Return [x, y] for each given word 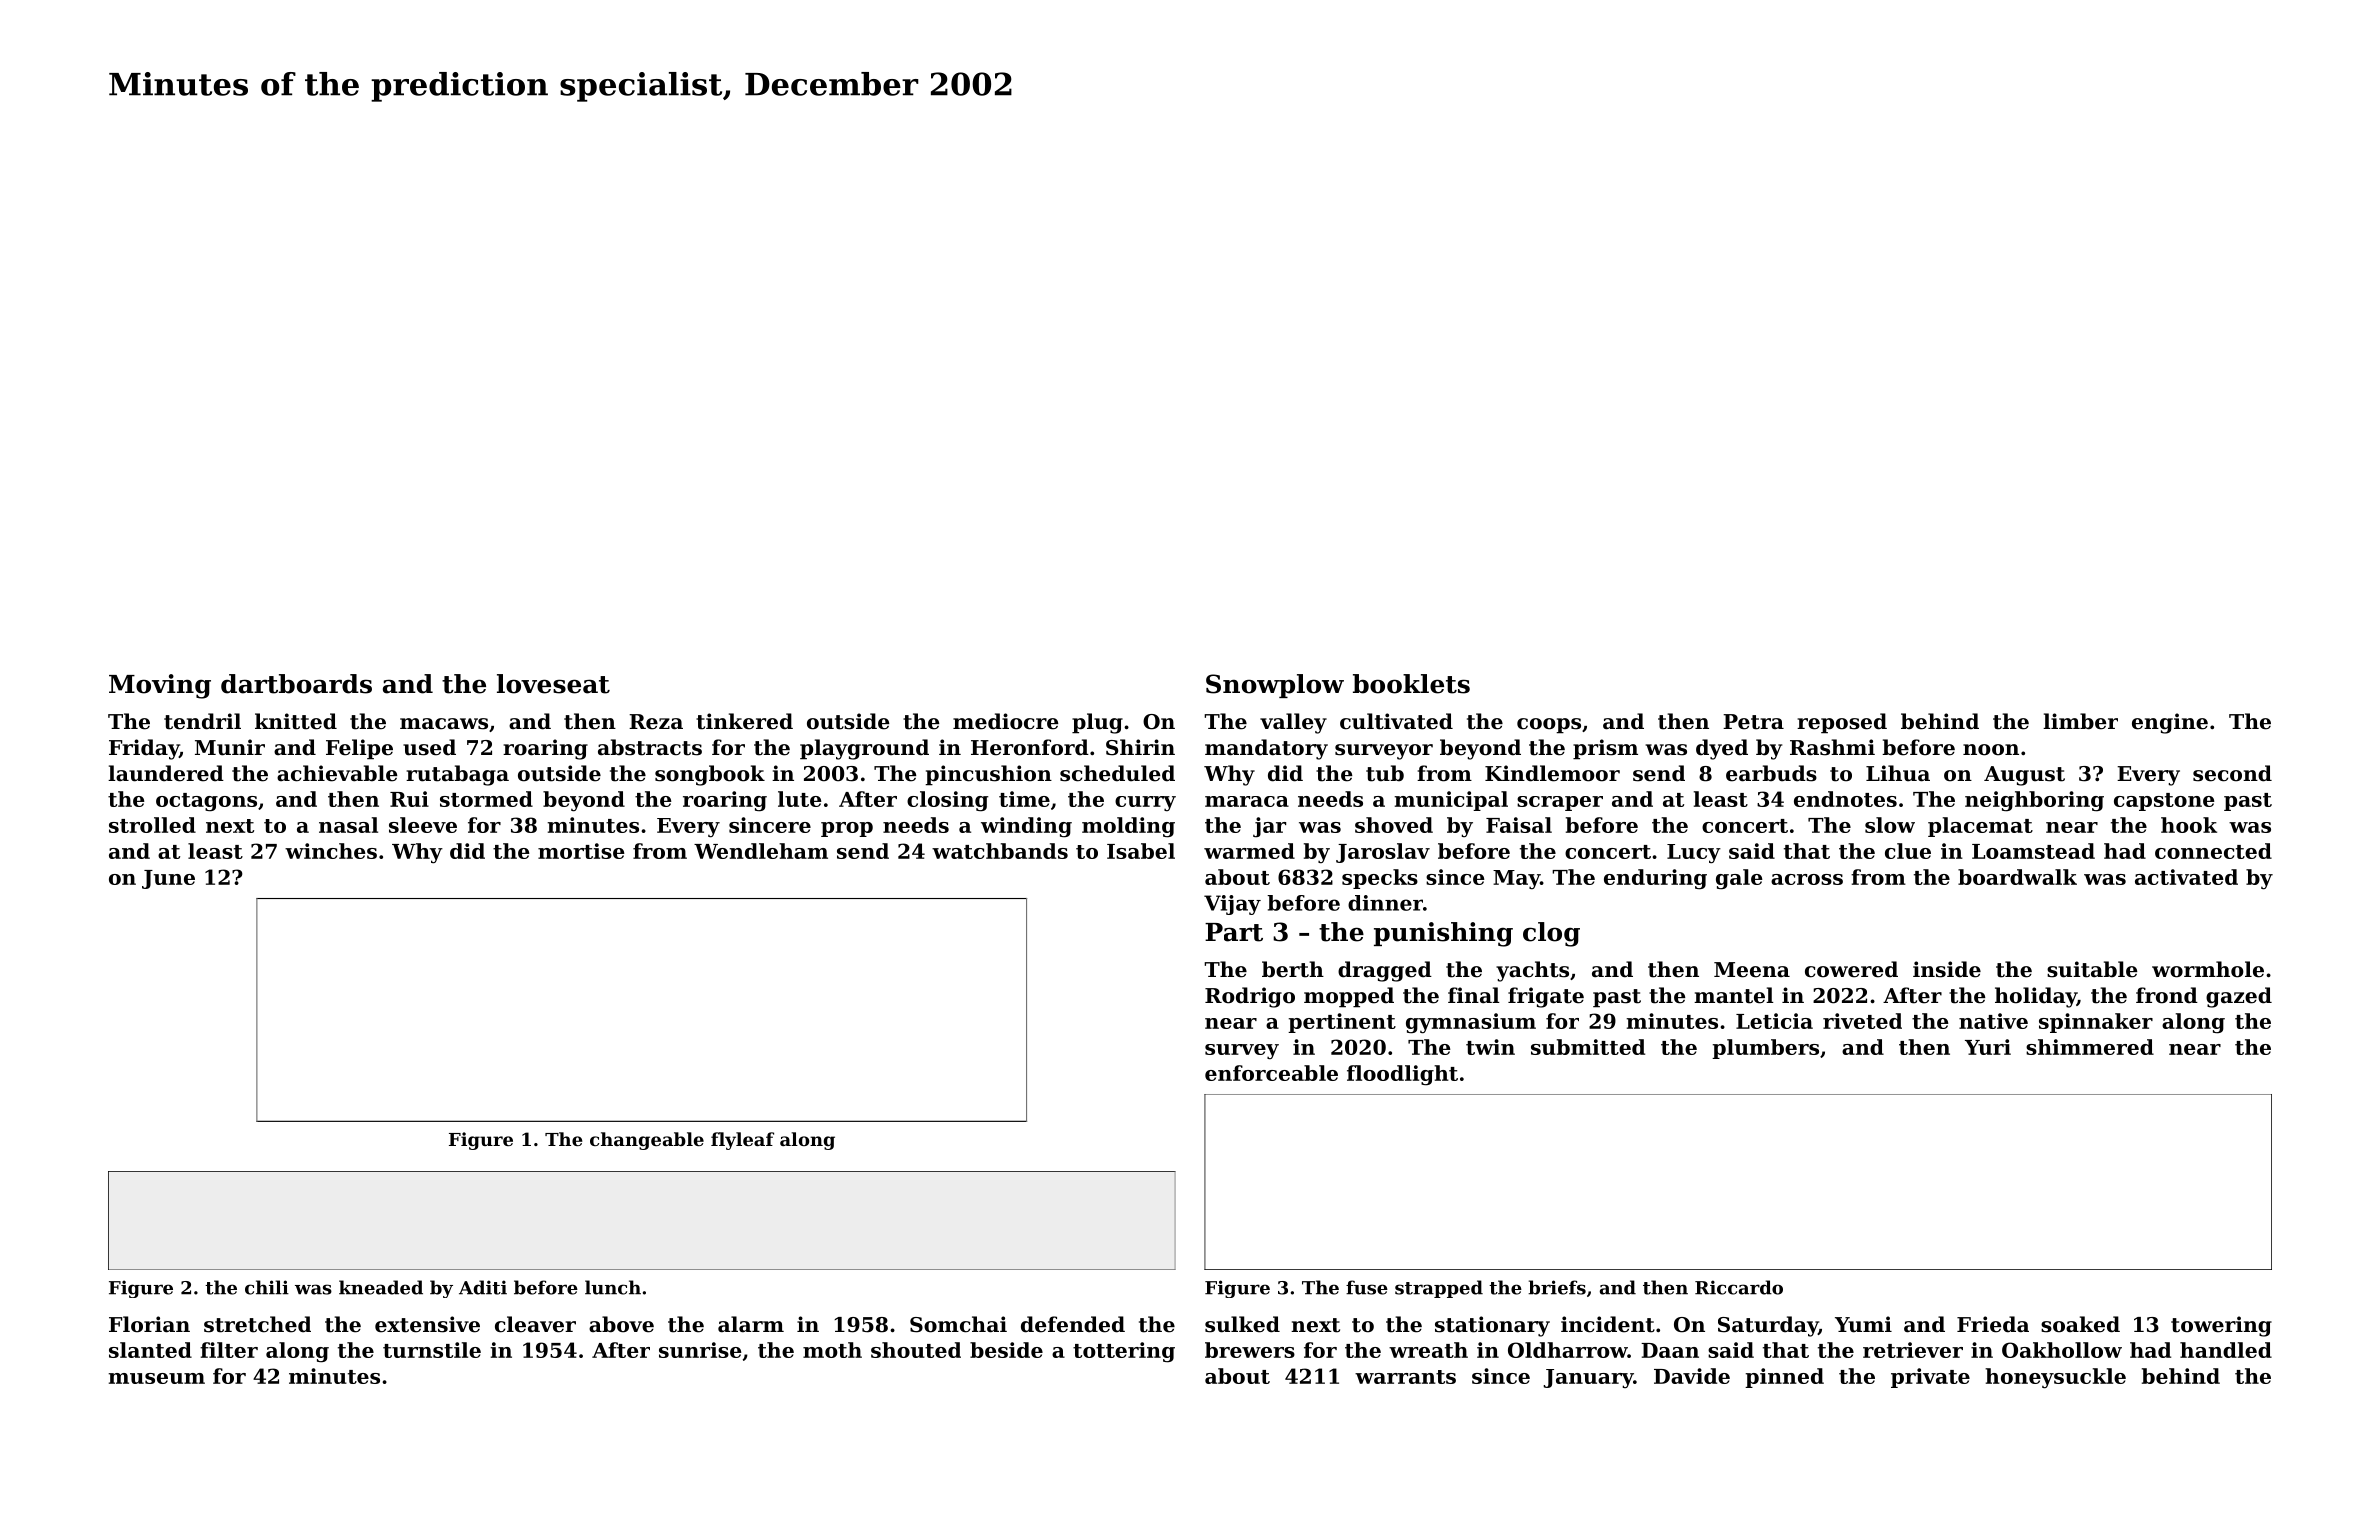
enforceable [1271, 1073]
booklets [1411, 684]
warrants [1405, 1377]
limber [2080, 721]
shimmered [2090, 1047]
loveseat [553, 684]
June [168, 879]
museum [156, 1378]
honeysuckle [2055, 1378]
